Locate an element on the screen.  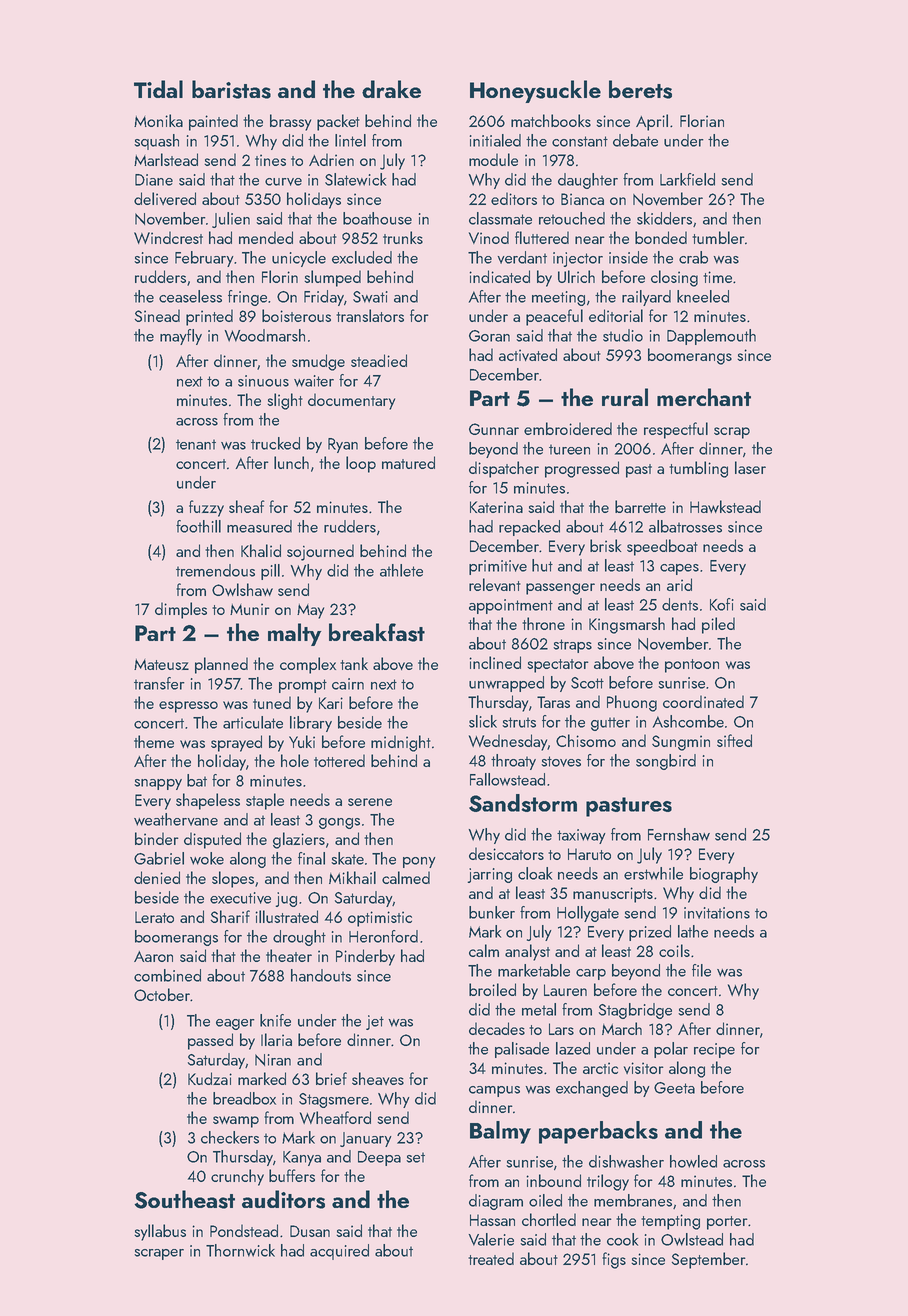
speedboat is located at coordinates (662, 547).
